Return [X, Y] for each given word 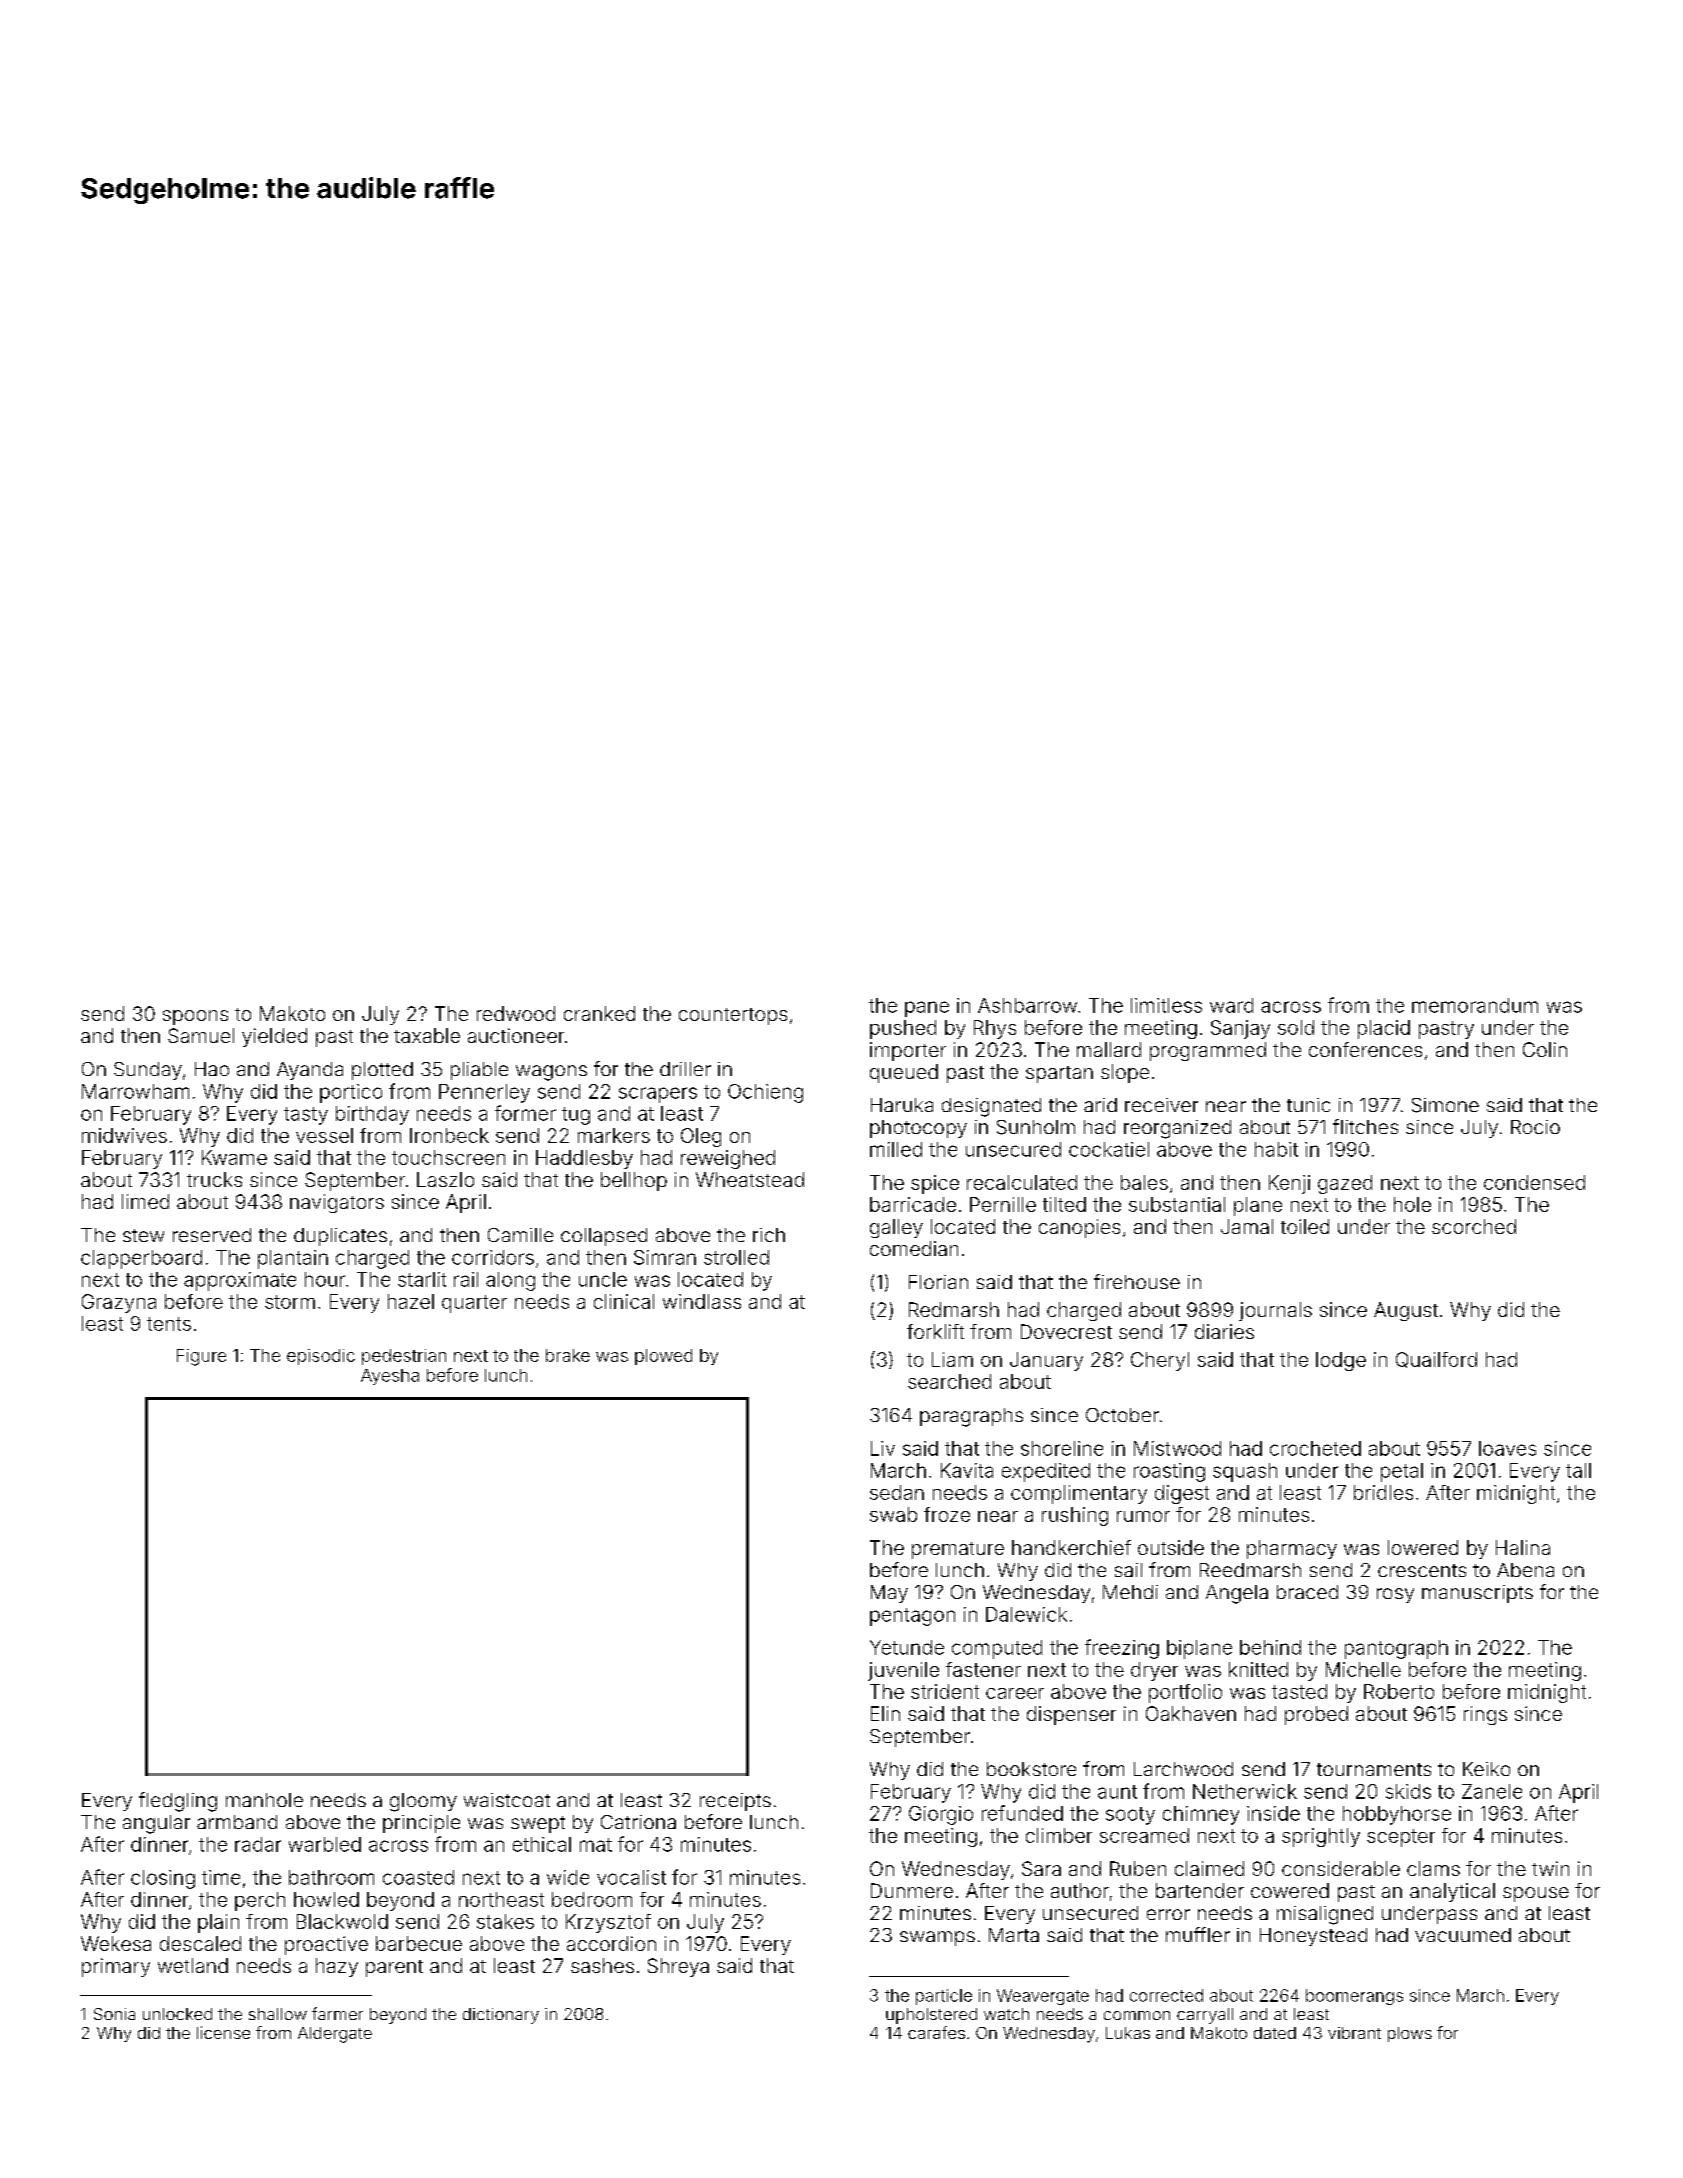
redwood [516, 1013]
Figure [201, 1357]
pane [927, 1009]
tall [1578, 1470]
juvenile [903, 1671]
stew [143, 1235]
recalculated [1022, 1182]
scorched [1474, 1226]
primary [116, 1967]
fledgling [178, 1802]
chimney [1201, 1815]
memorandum [1475, 1005]
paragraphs [971, 1417]
